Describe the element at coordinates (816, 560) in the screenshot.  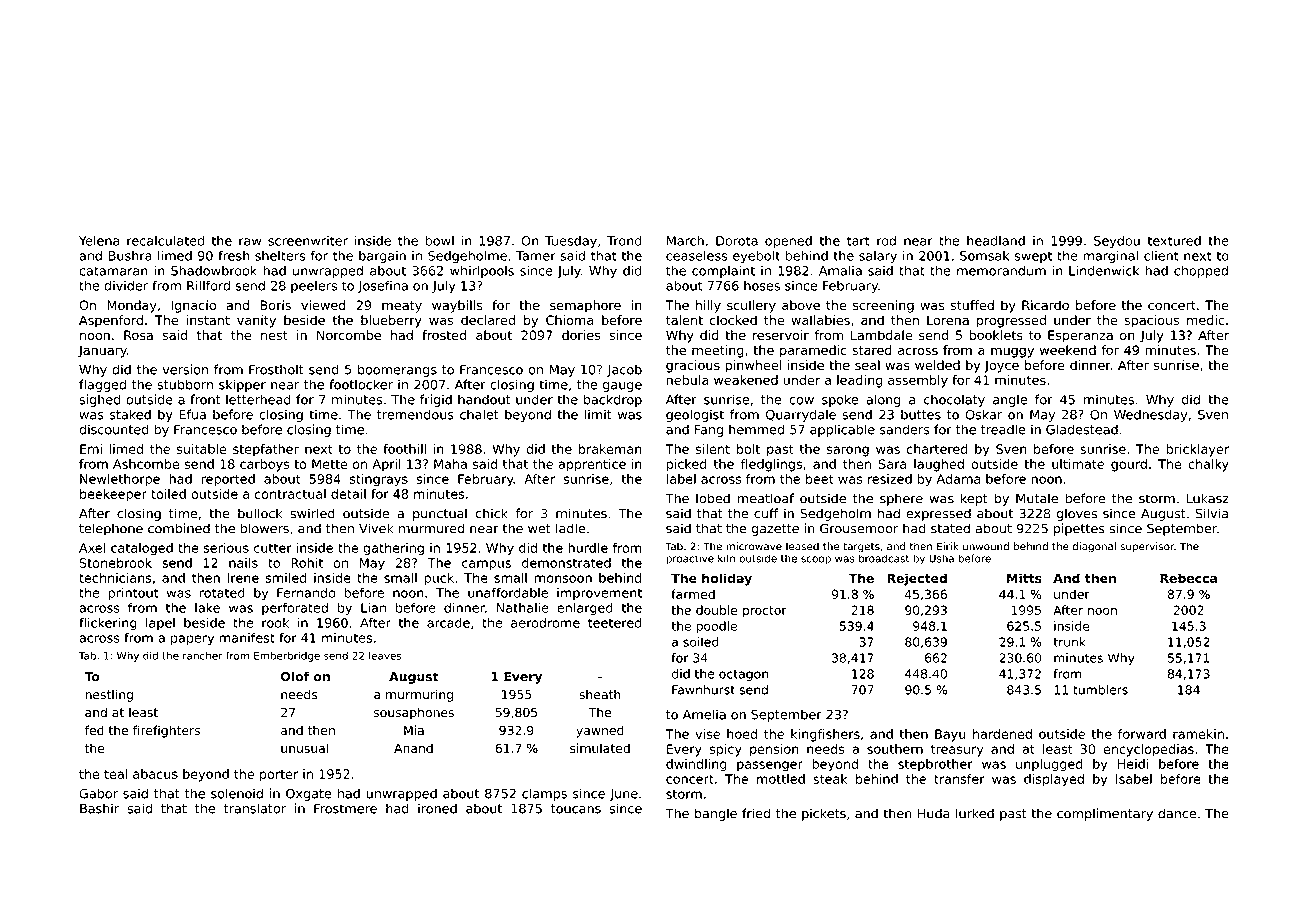
I see `scoop` at that location.
